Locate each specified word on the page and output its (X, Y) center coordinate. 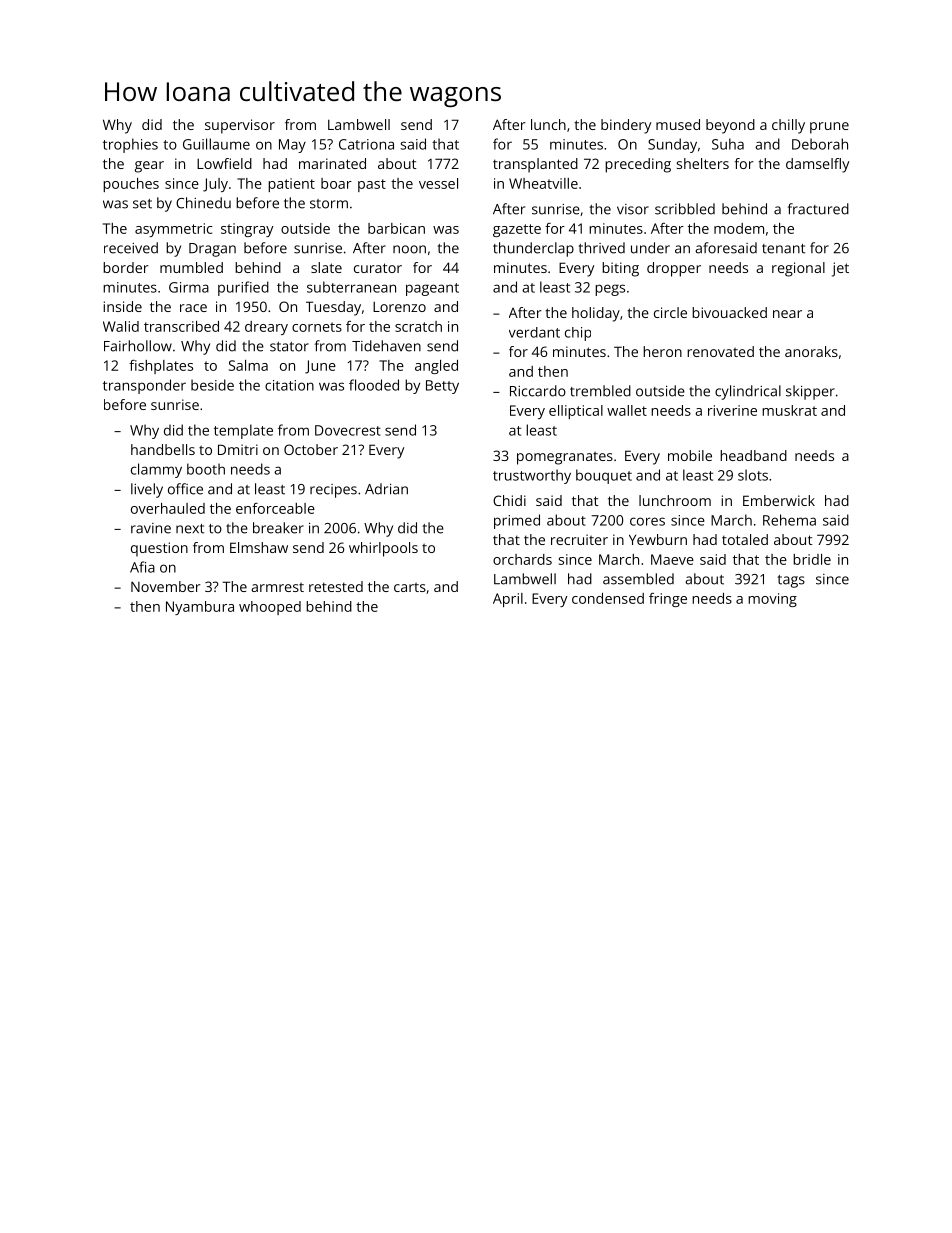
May (292, 146)
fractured (818, 209)
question (159, 549)
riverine (732, 410)
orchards (522, 559)
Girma (189, 287)
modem (739, 228)
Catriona (366, 144)
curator (378, 268)
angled (436, 367)
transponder (144, 386)
